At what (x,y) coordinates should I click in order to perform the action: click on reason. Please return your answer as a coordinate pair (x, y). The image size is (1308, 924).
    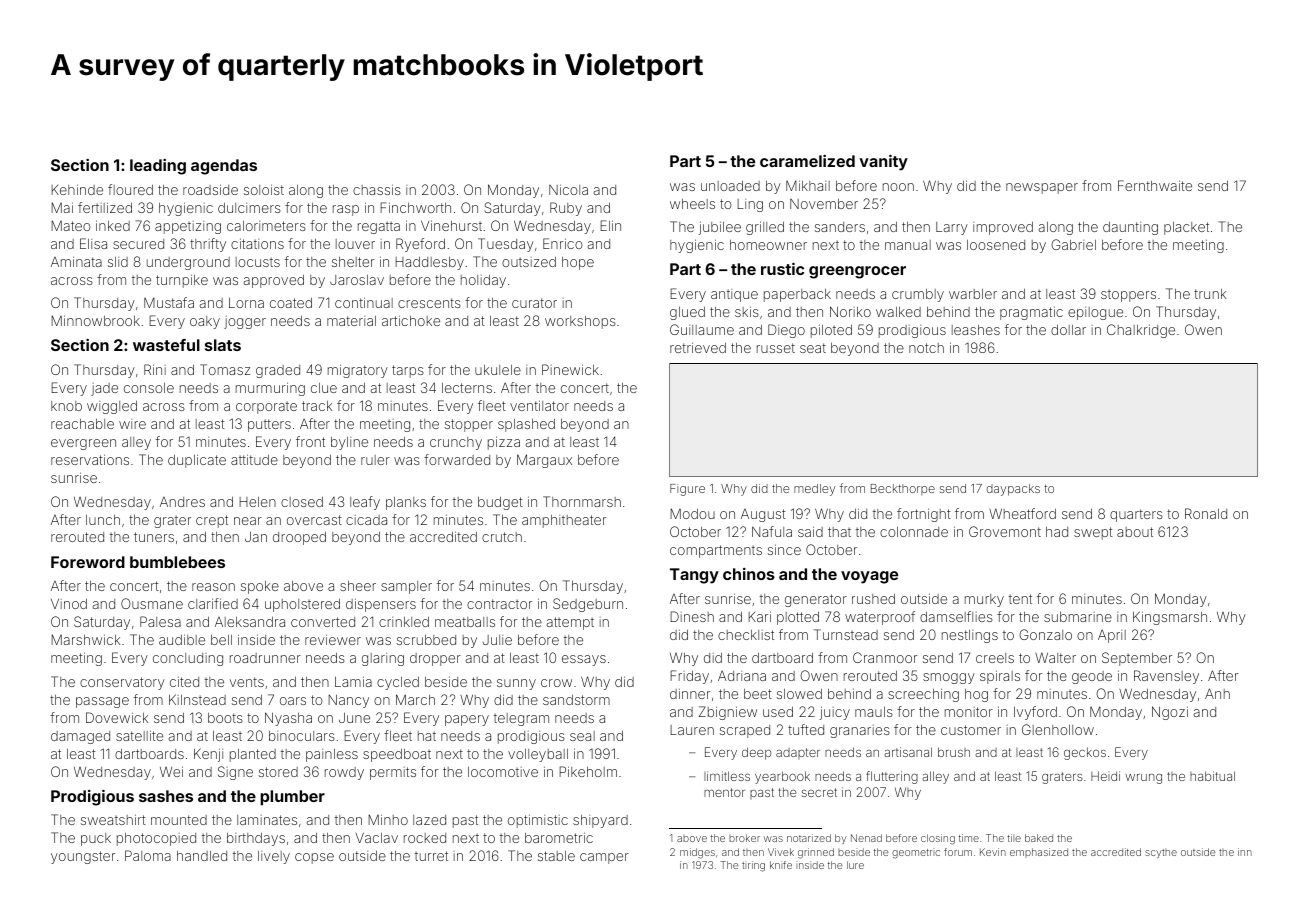
    Looking at the image, I should click on (213, 587).
